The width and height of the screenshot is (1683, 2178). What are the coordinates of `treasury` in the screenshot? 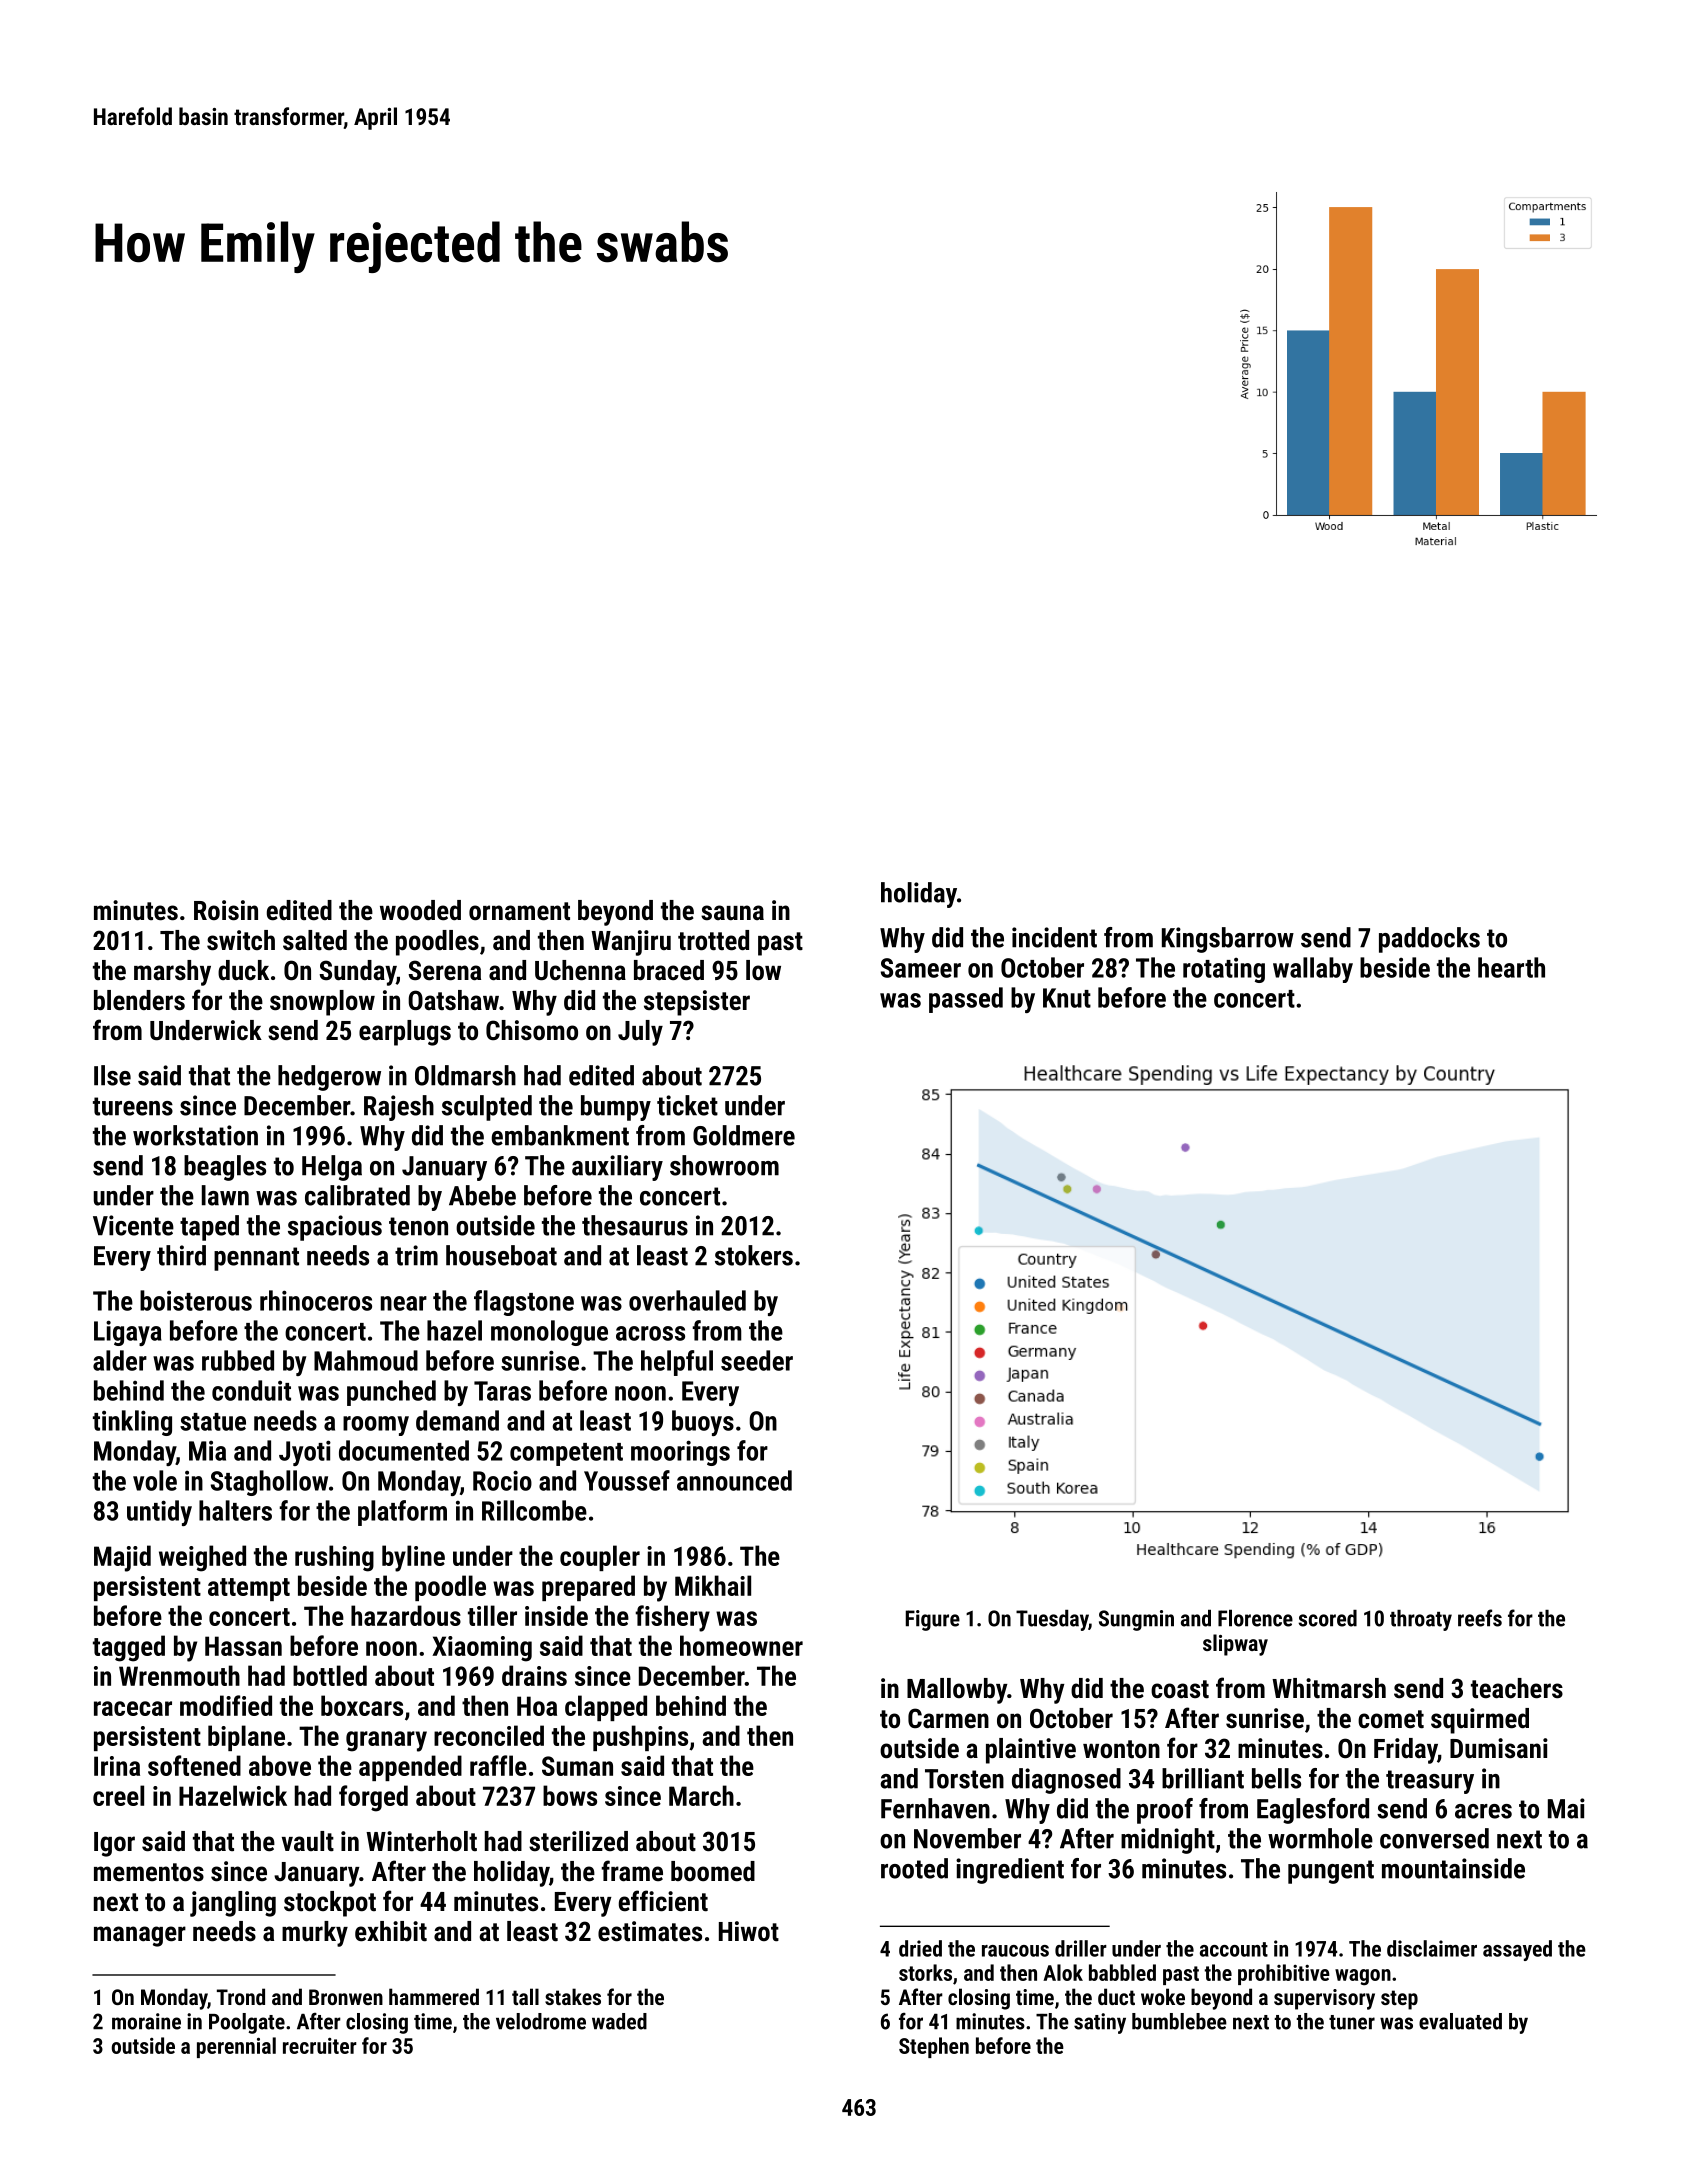 It's located at (1430, 1782).
